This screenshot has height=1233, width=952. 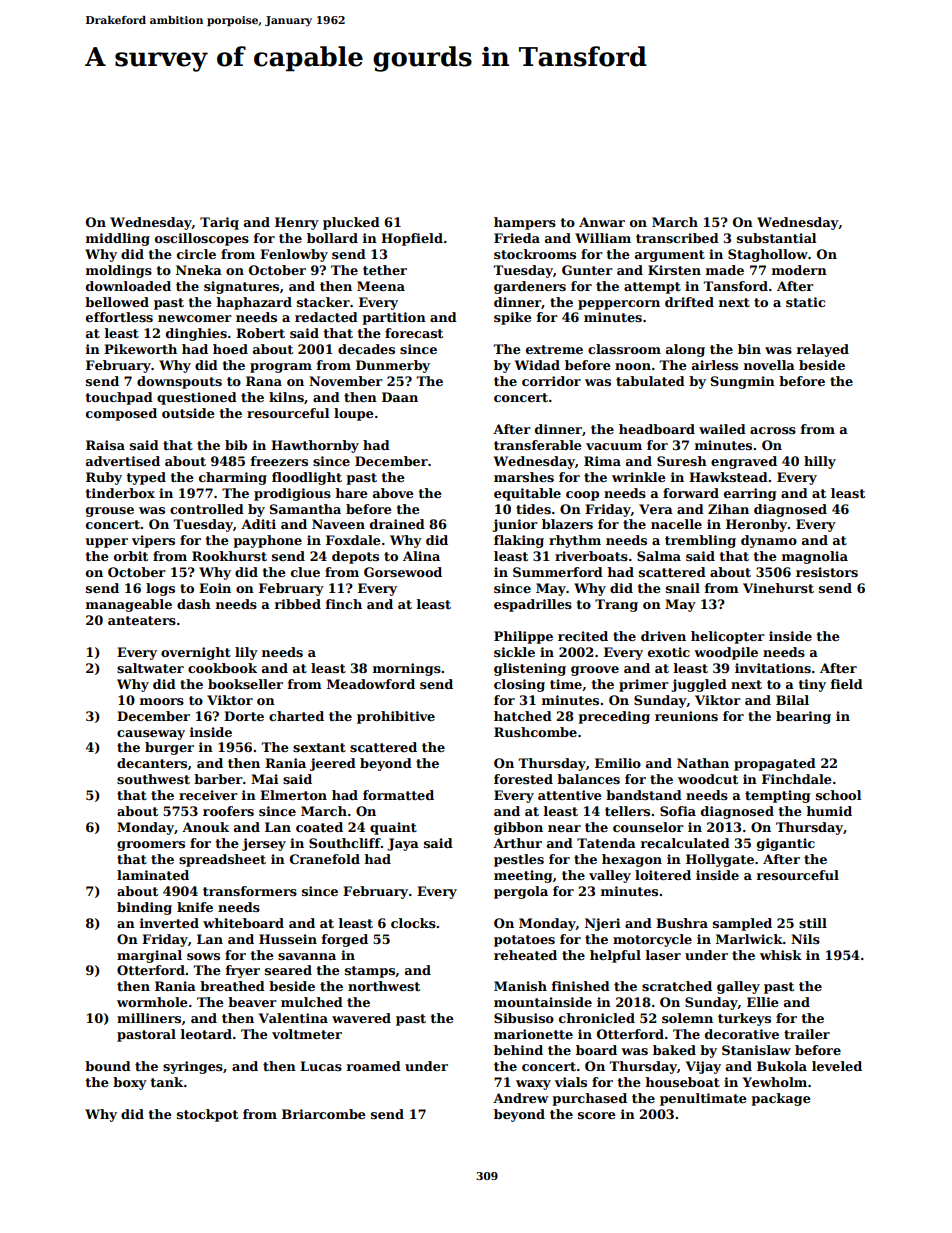 What do you see at coordinates (403, 844) in the screenshot?
I see `Jaya` at bounding box center [403, 844].
